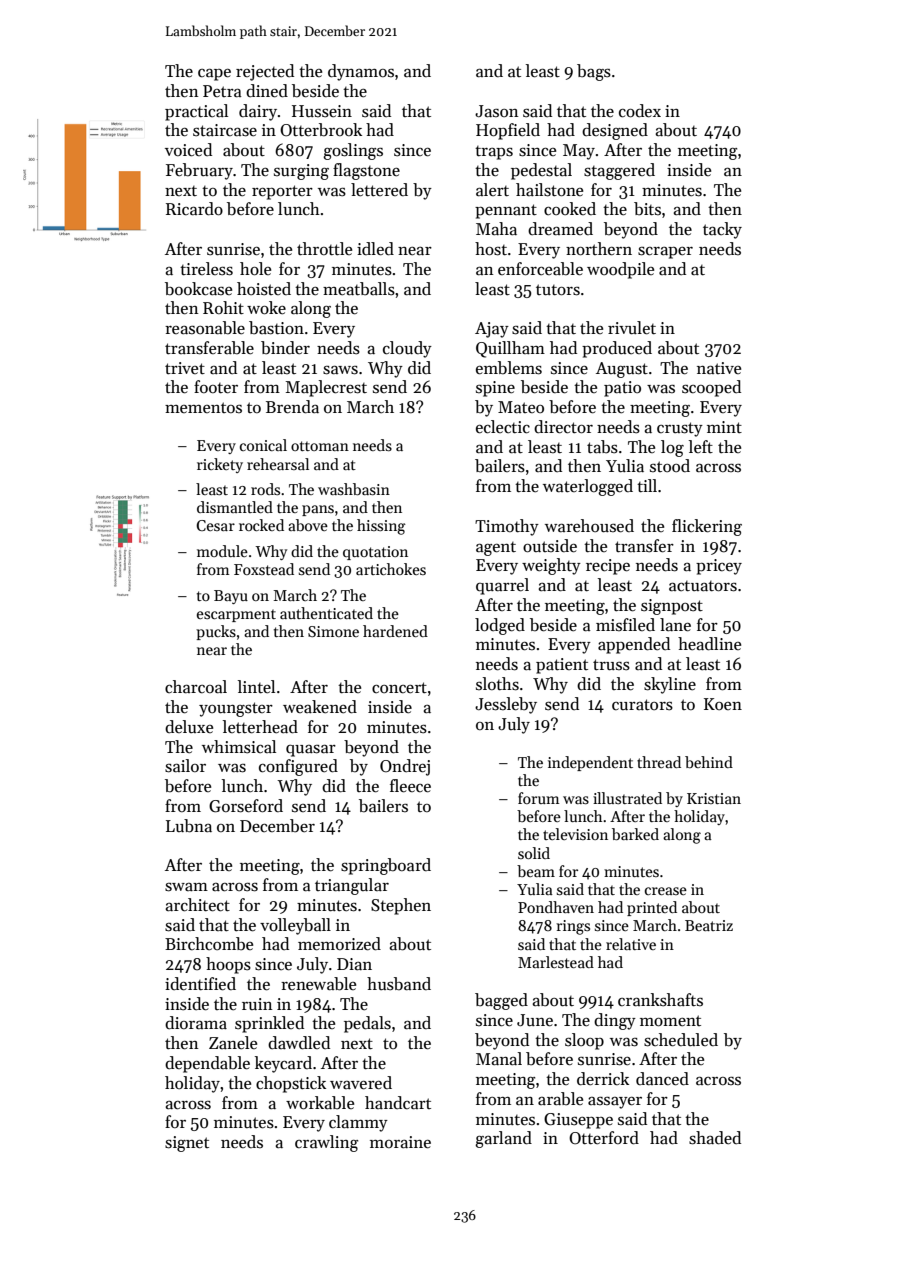 The width and height of the screenshot is (907, 1287). I want to click on identified, so click(200, 984).
